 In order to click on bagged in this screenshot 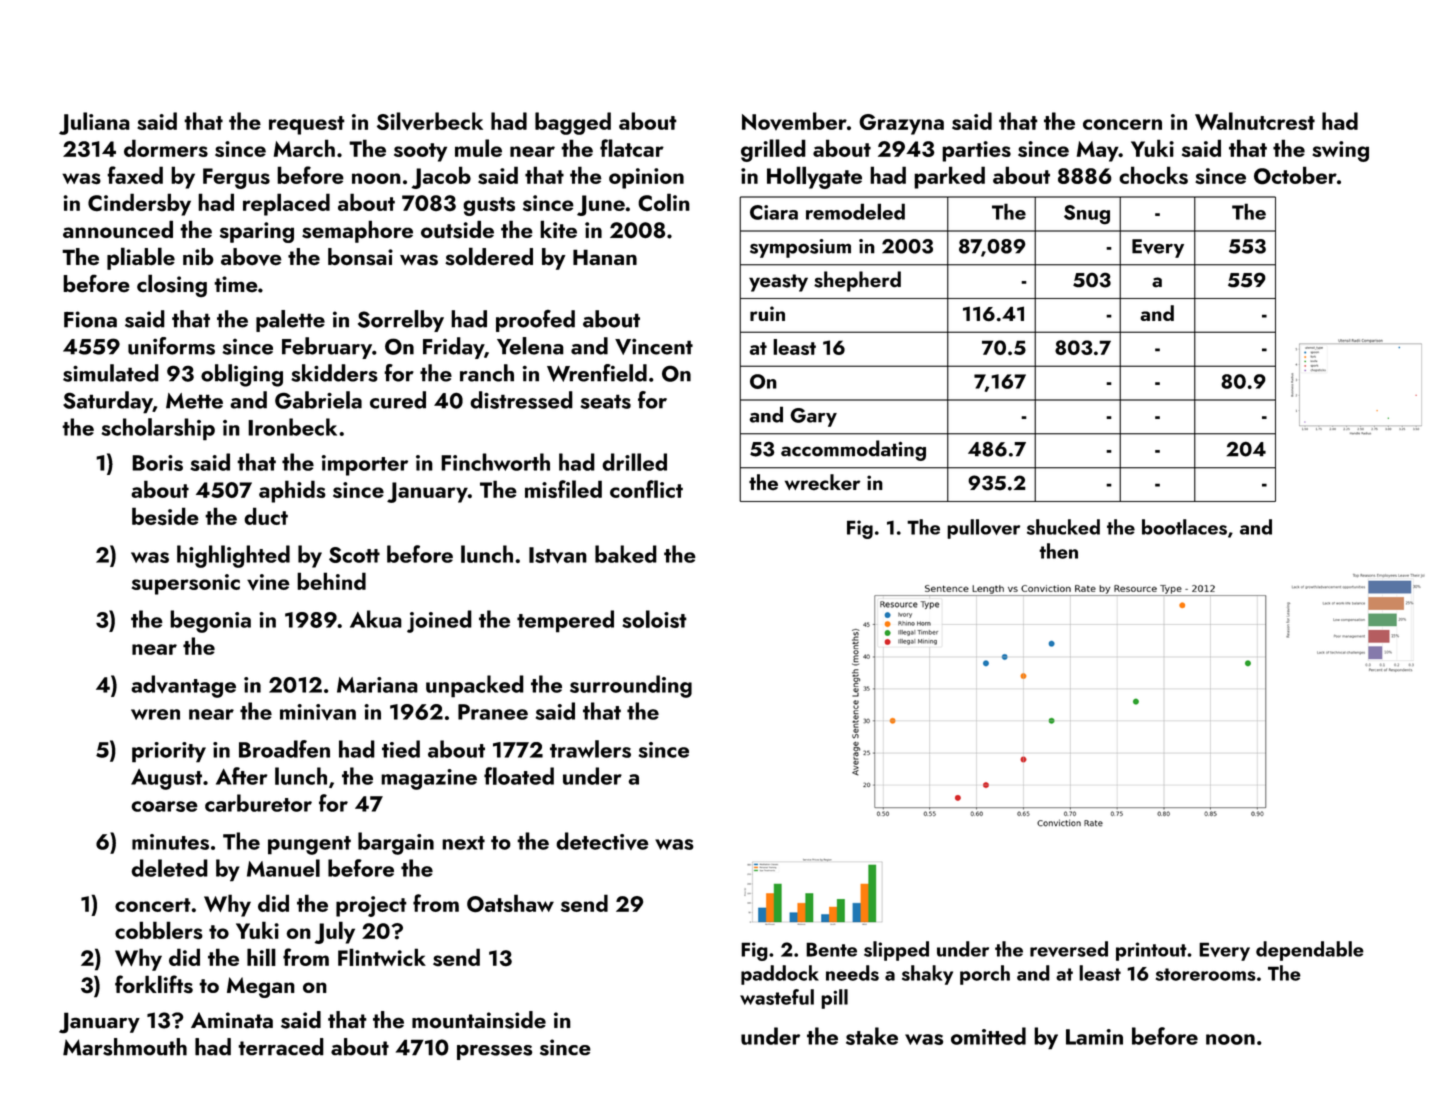, I will do `click(573, 123)`.
